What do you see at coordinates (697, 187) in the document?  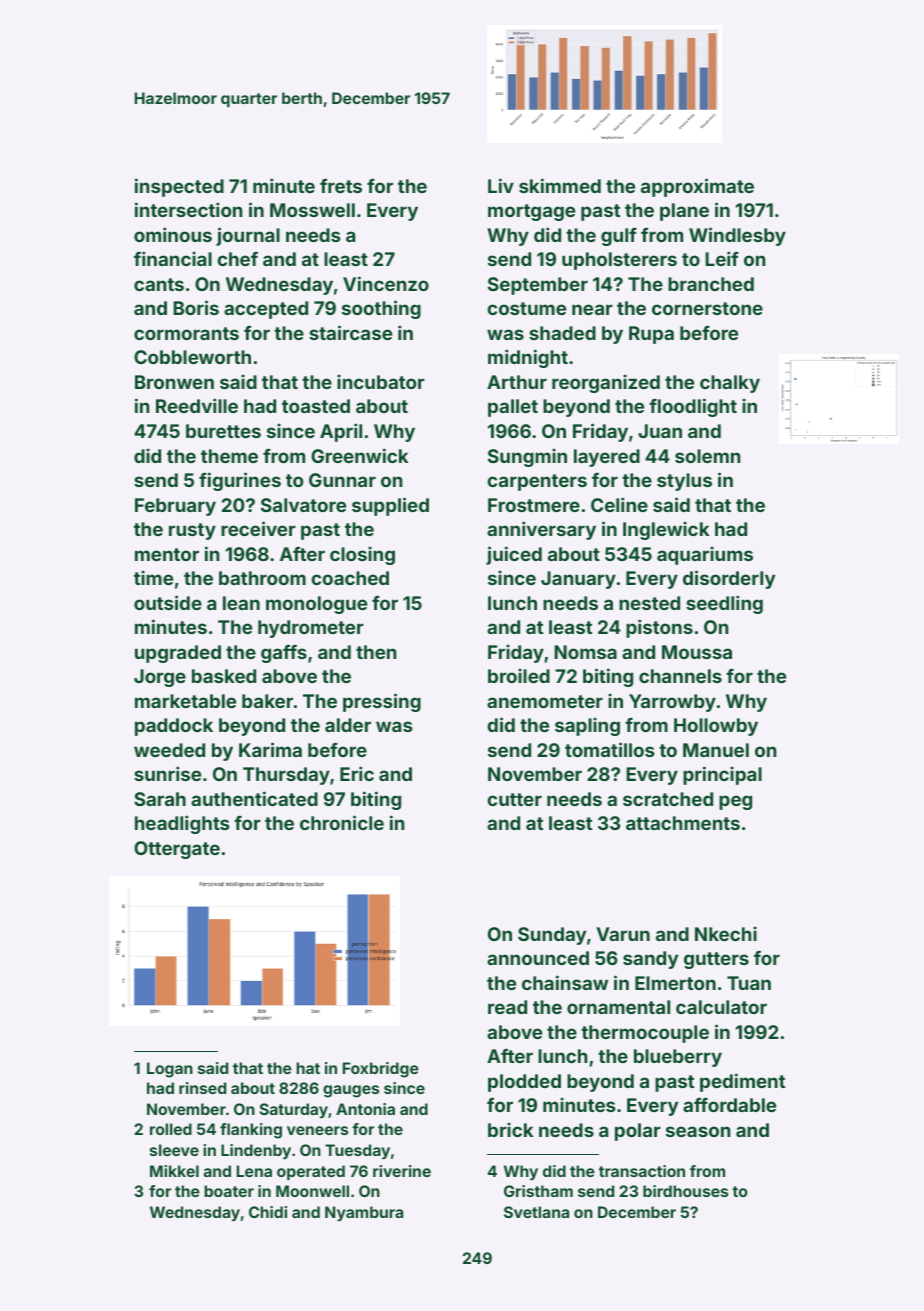 I see `approximate` at bounding box center [697, 187].
